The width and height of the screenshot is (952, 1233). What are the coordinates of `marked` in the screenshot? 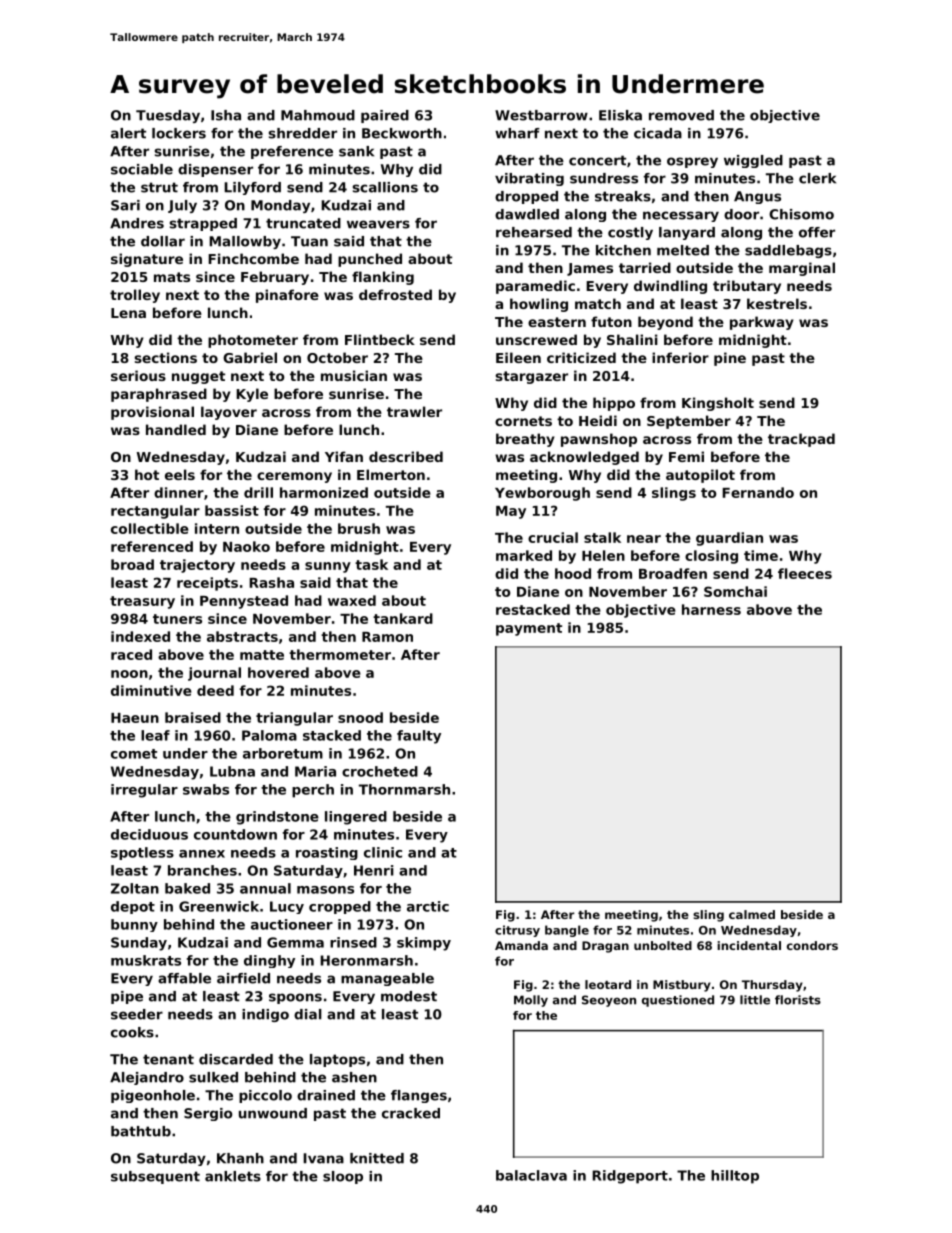 It's located at (524, 555).
